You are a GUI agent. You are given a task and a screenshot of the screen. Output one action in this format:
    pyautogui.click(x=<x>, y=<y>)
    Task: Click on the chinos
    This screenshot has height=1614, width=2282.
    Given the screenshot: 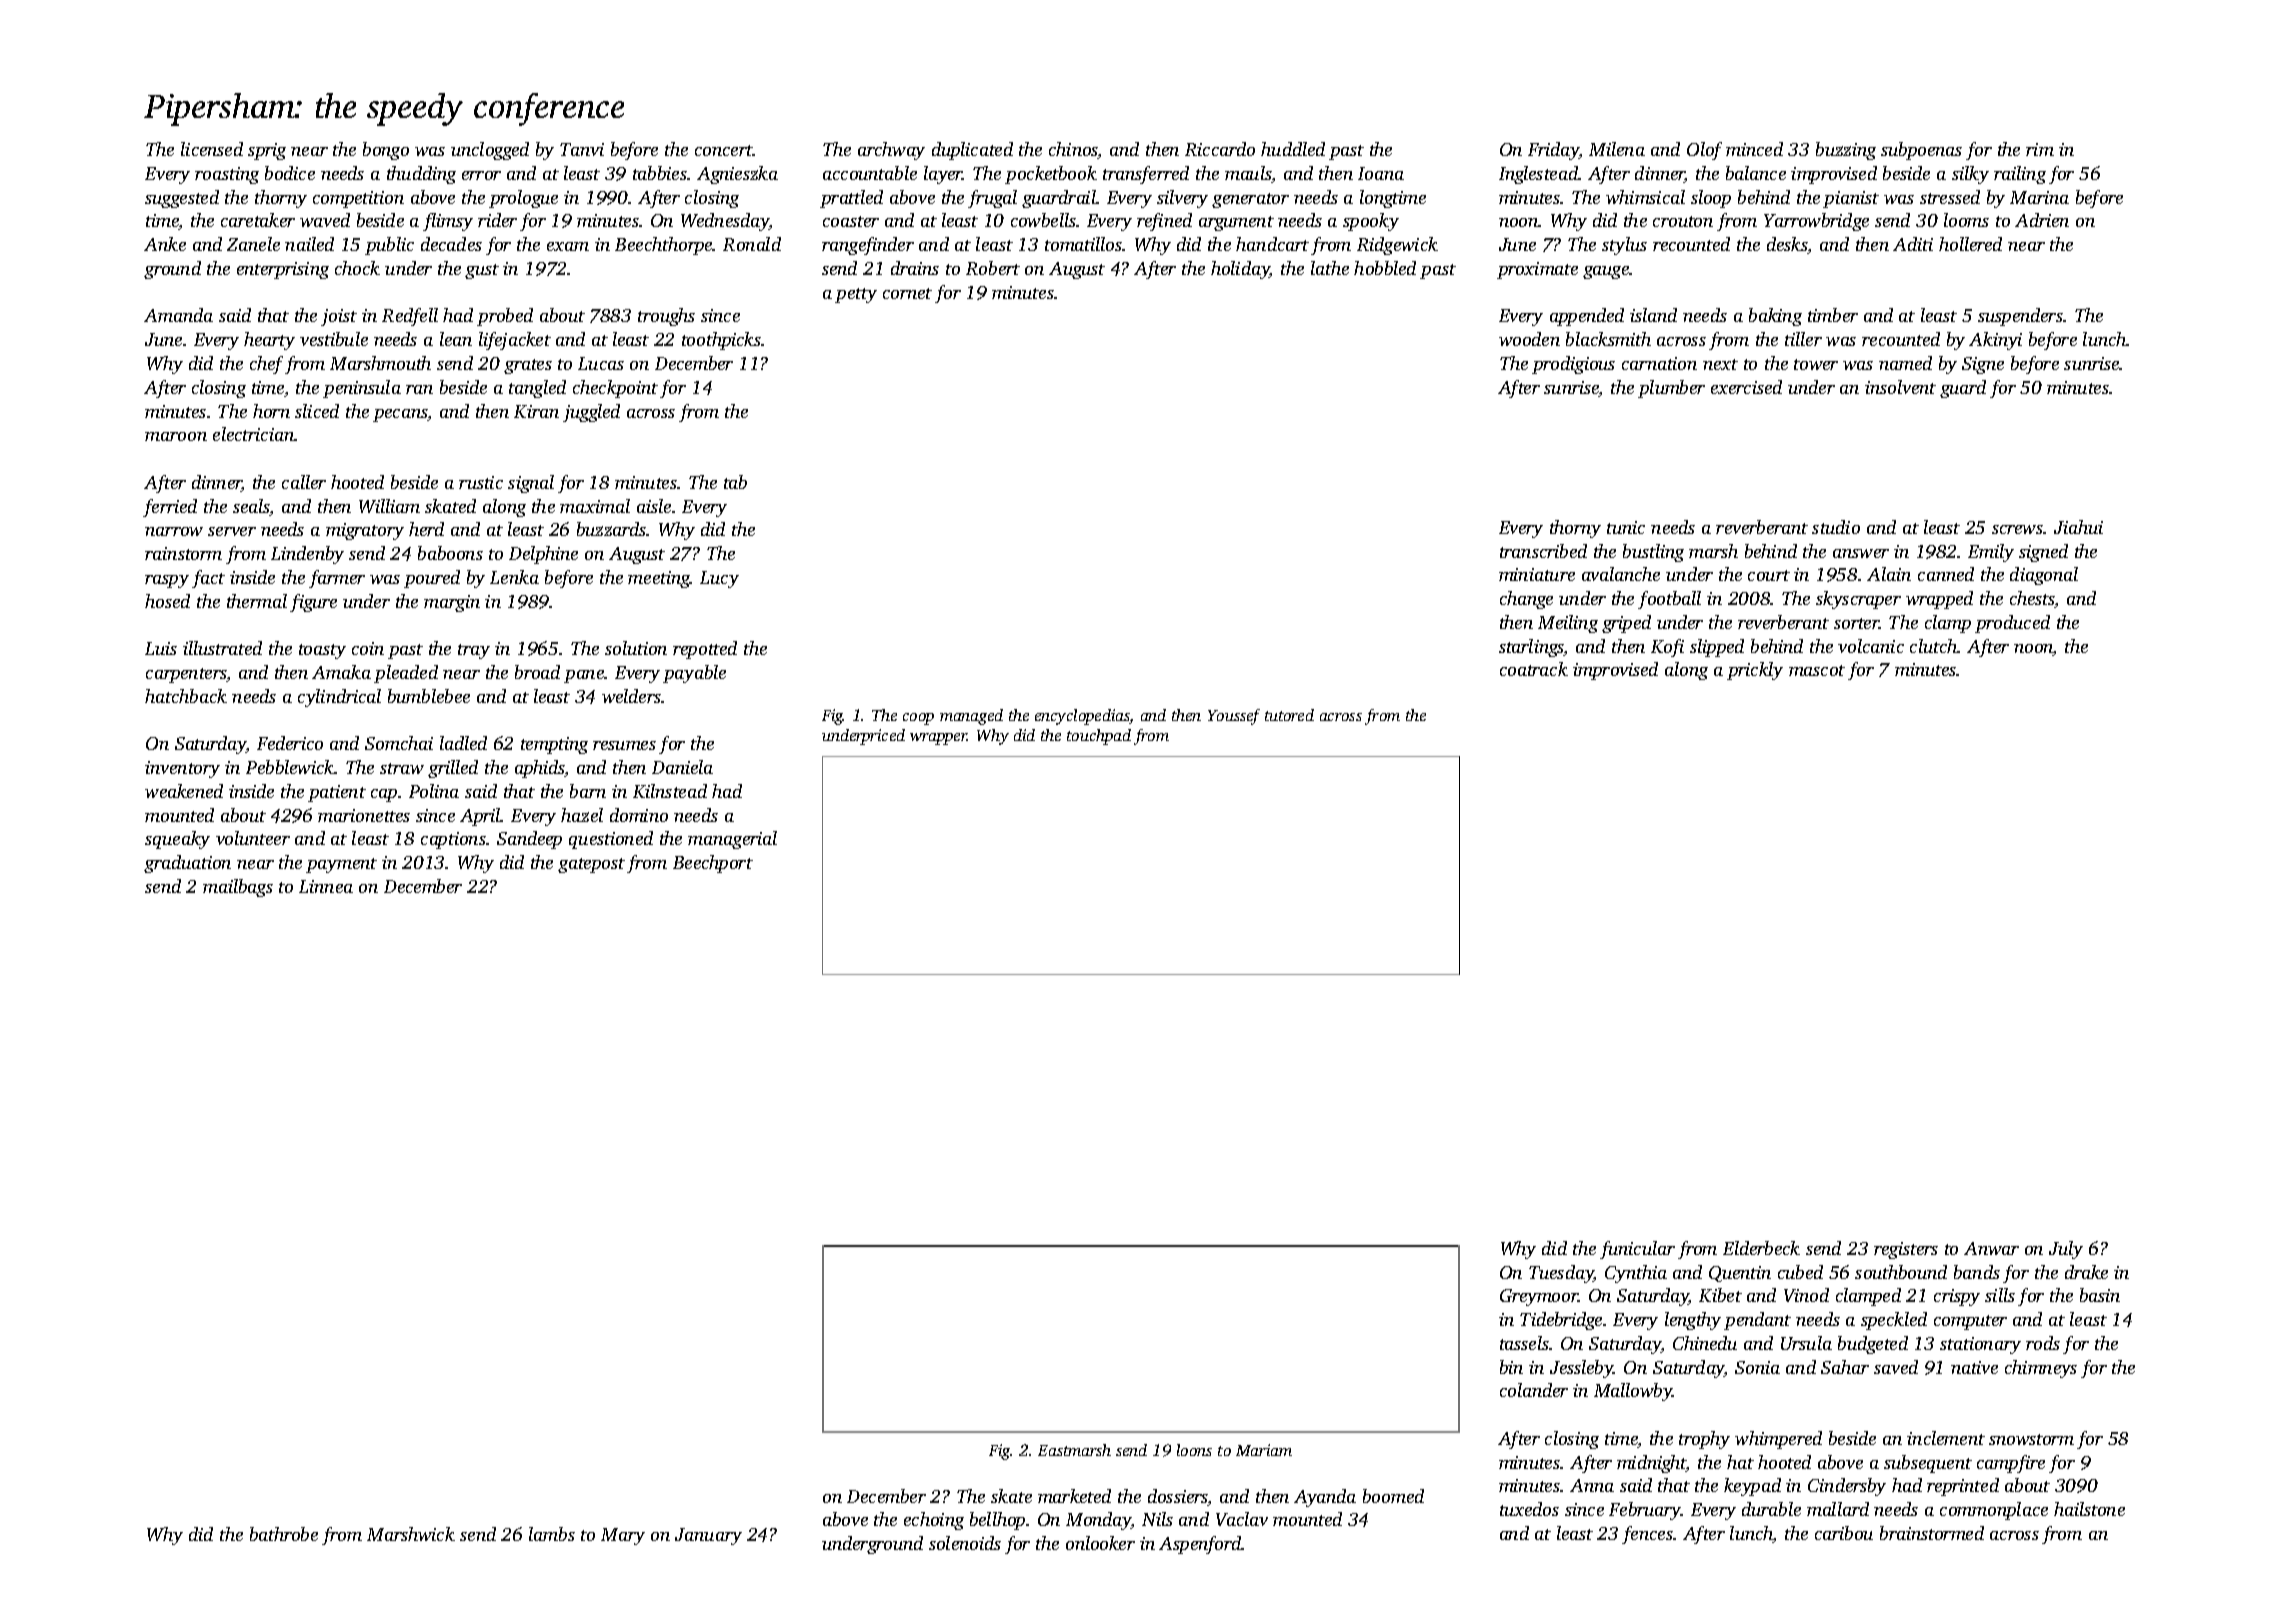 What is the action you would take?
    pyautogui.click(x=1073, y=150)
